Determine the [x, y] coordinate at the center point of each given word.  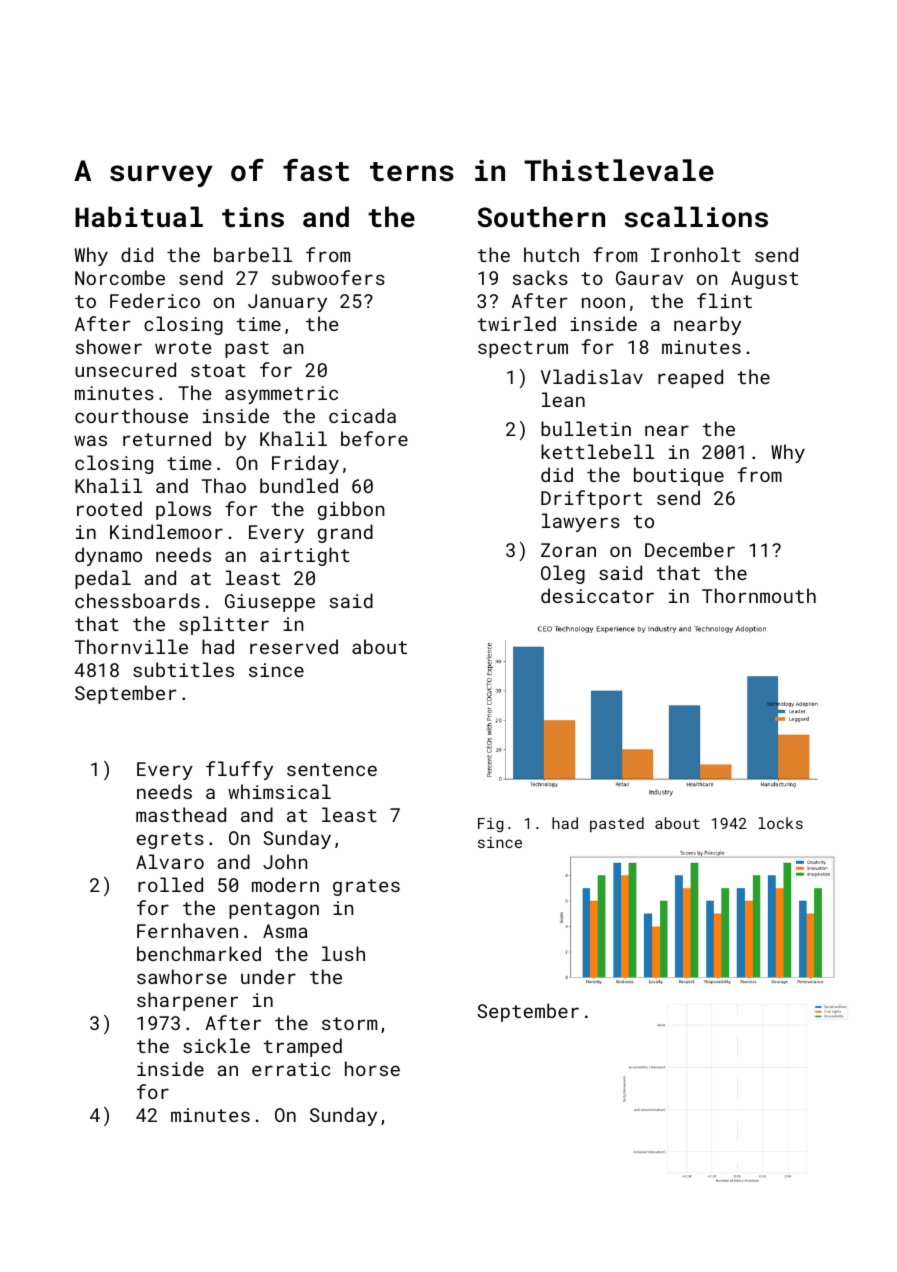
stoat [218, 370]
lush [343, 953]
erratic [291, 1069]
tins [253, 217]
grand [345, 533]
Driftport [591, 499]
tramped [303, 1047]
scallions [696, 217]
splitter [224, 625]
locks [780, 823]
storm [349, 1023]
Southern [541, 217]
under [268, 976]
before [374, 438]
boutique [679, 476]
